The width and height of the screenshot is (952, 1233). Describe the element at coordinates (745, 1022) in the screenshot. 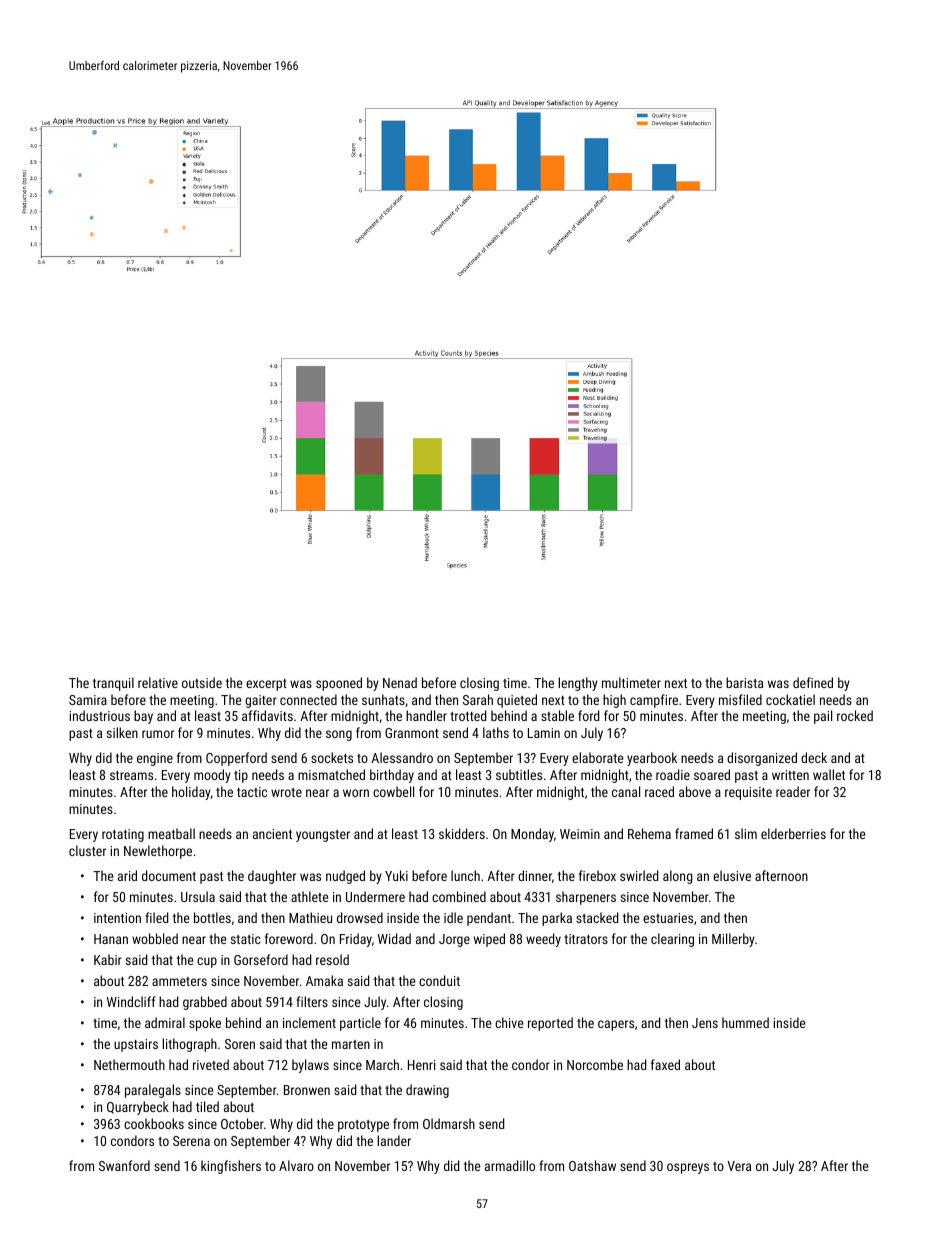

I see `hummed` at that location.
